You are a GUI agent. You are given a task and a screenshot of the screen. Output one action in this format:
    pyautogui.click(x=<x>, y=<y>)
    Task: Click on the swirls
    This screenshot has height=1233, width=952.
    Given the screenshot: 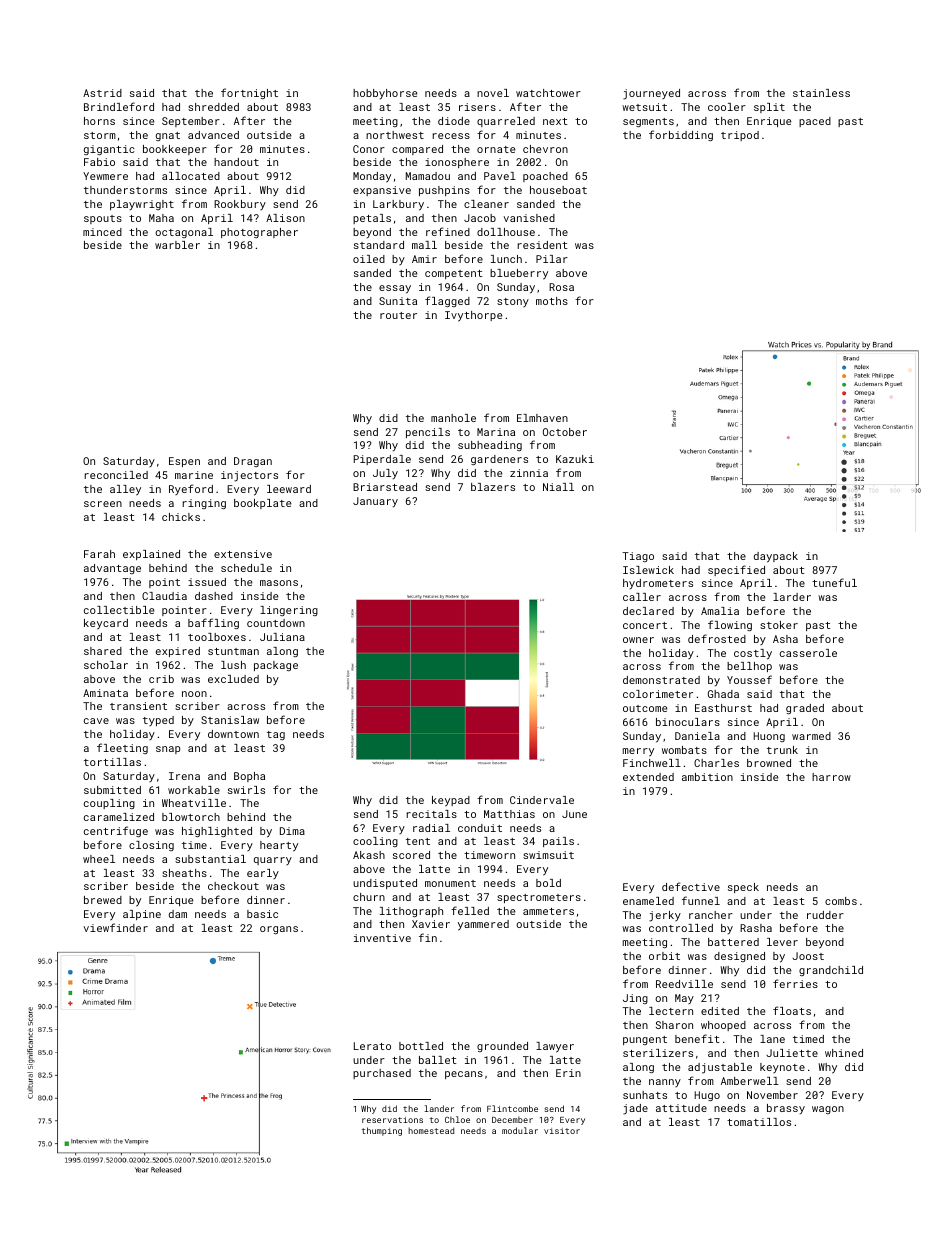 What is the action you would take?
    pyautogui.click(x=246, y=790)
